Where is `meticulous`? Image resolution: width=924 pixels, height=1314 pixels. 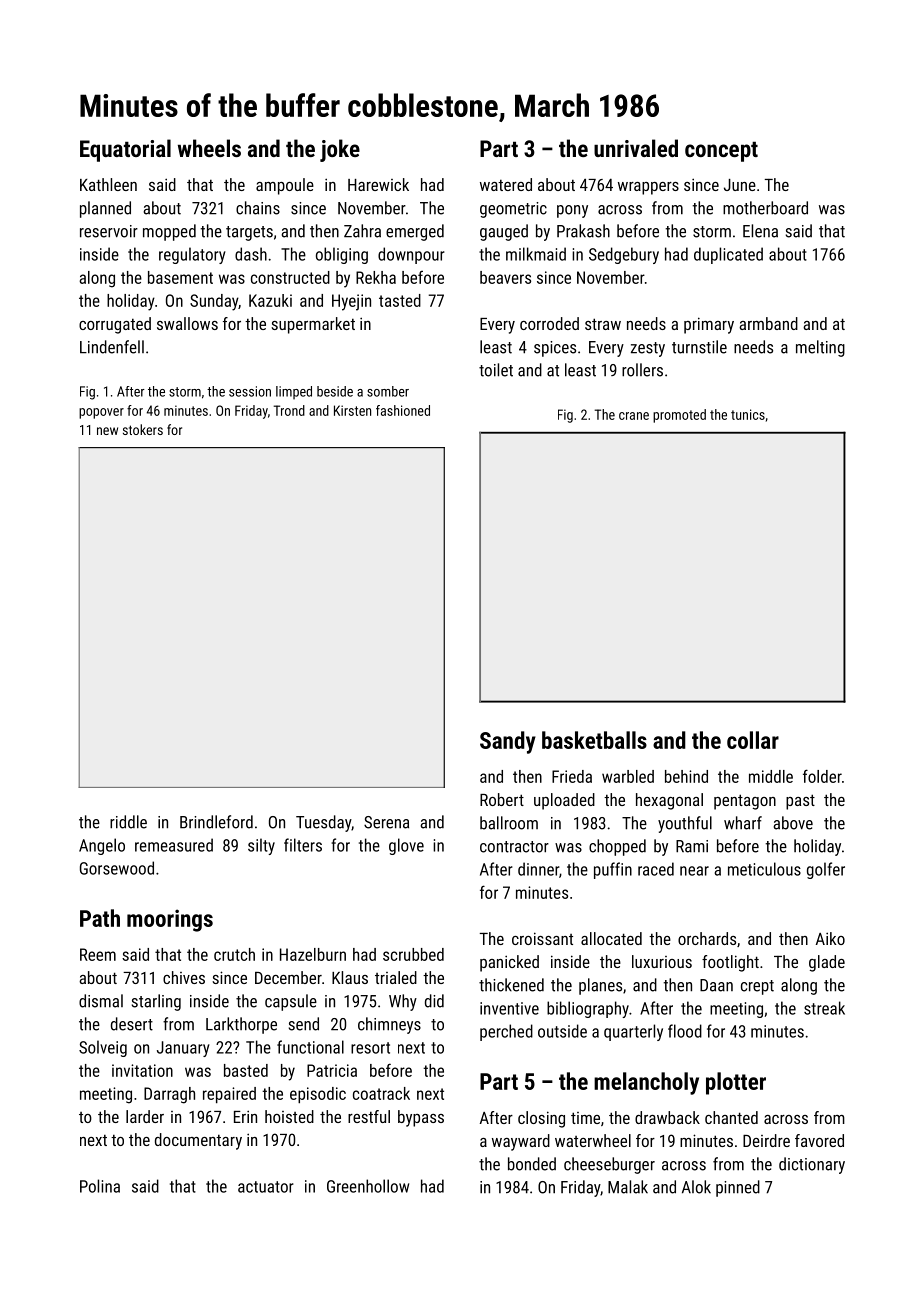
meticulous is located at coordinates (764, 869).
